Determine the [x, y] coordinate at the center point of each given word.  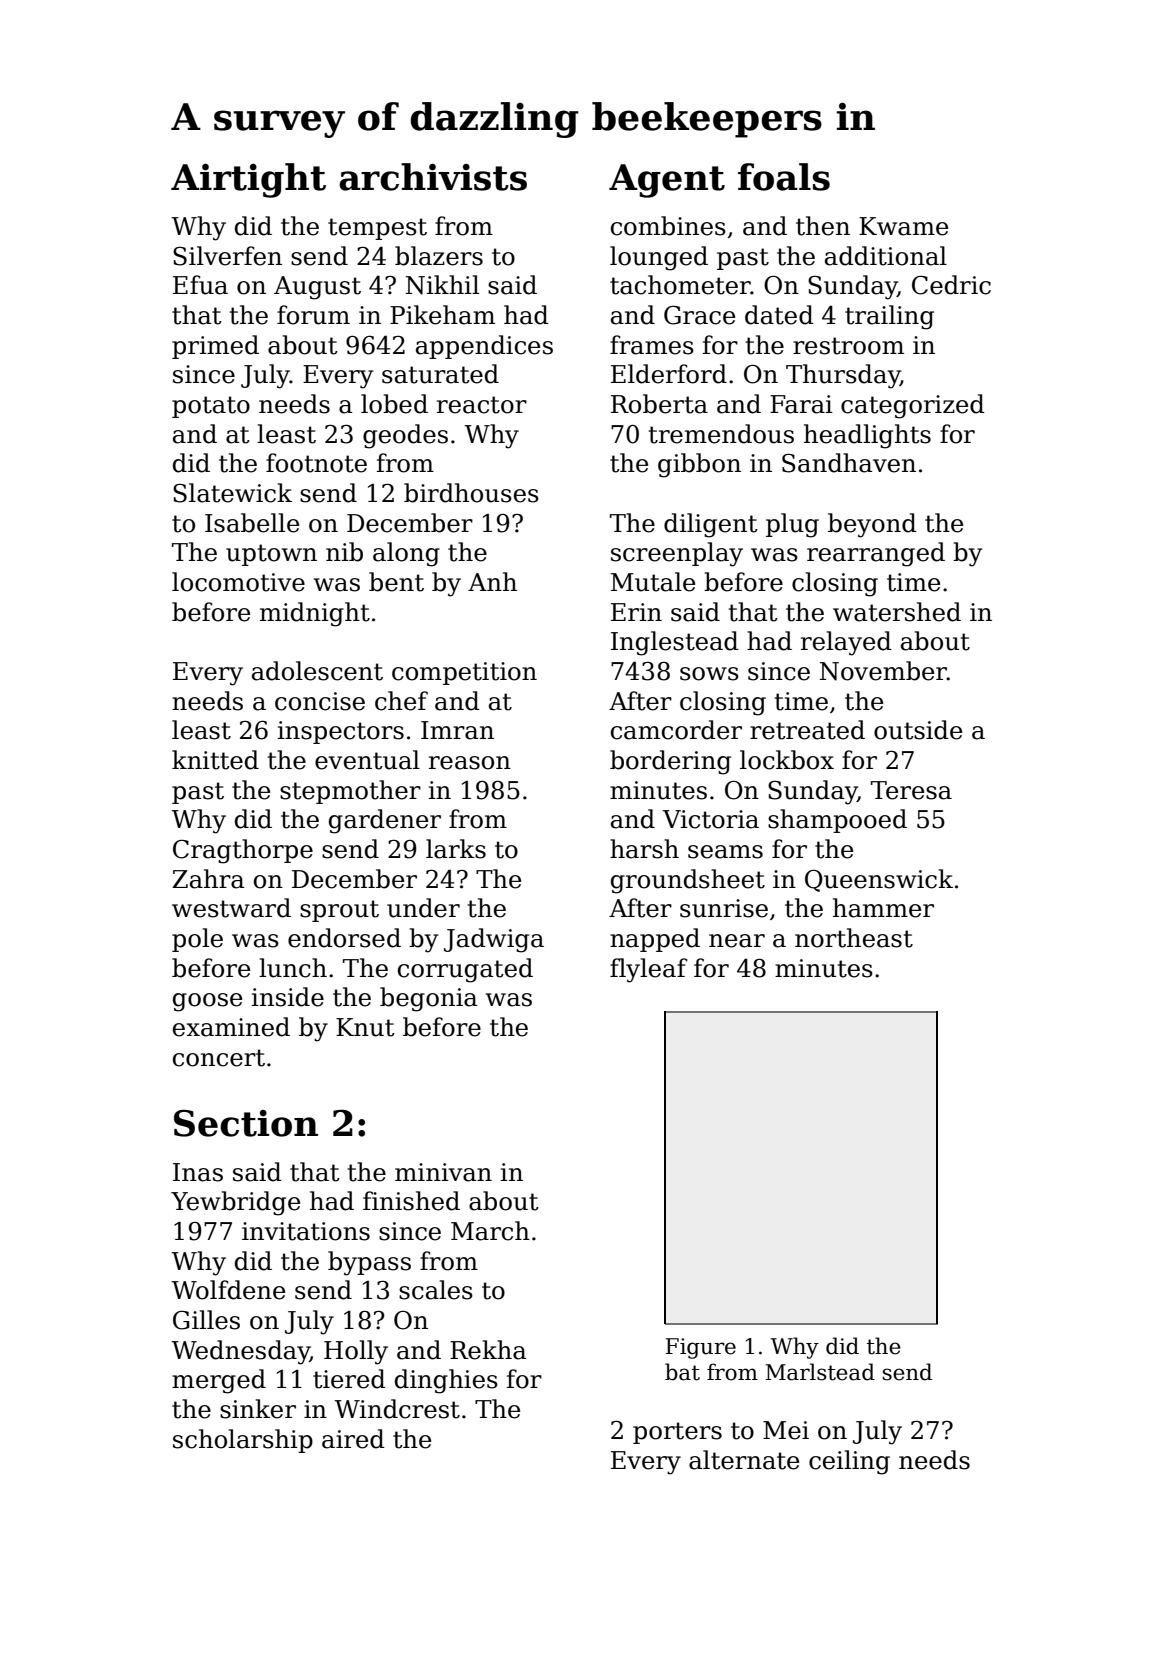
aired [353, 1439]
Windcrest [397, 1409]
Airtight [248, 180]
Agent [667, 181]
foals [784, 177]
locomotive [238, 582]
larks [456, 849]
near [737, 941]
